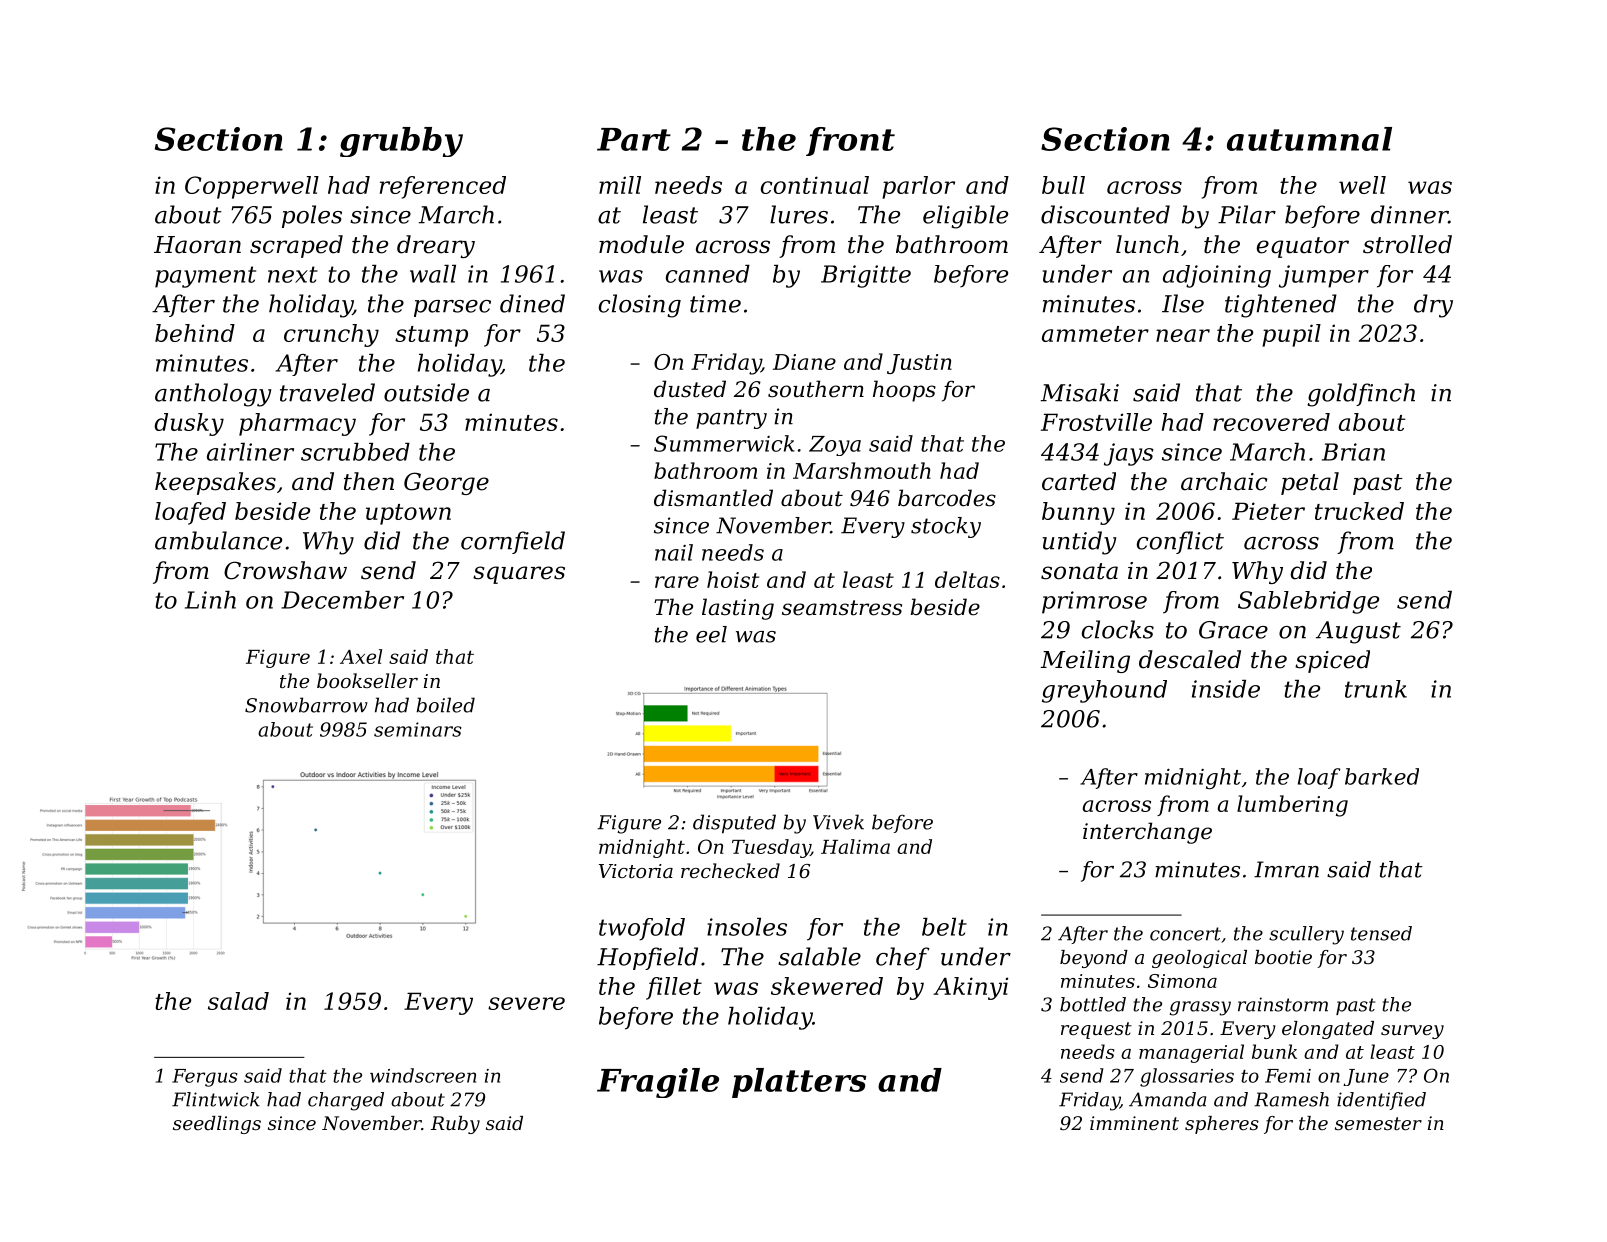 The image size is (1607, 1242). I want to click on trucked, so click(1359, 511).
